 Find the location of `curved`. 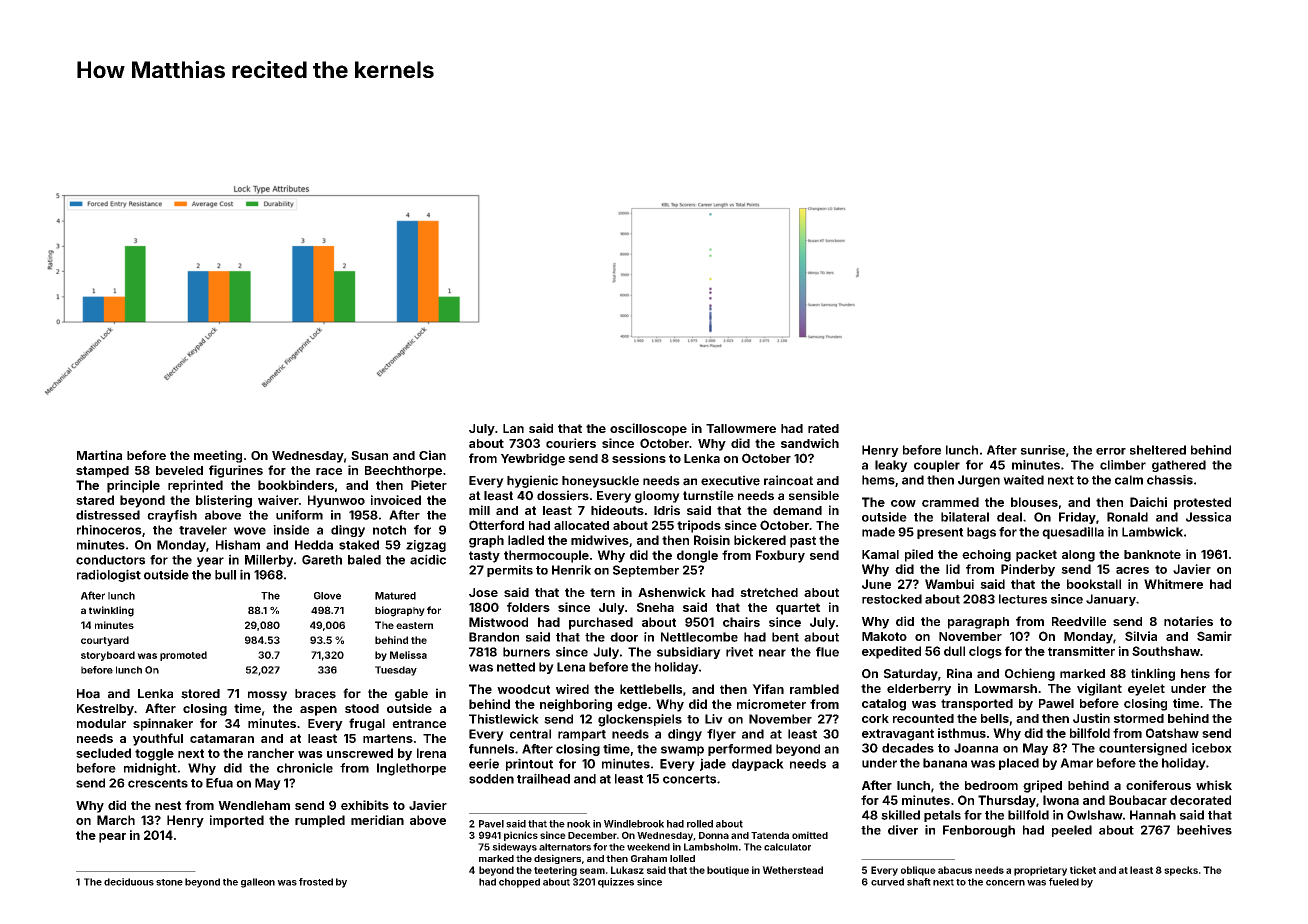

curved is located at coordinates (887, 882).
